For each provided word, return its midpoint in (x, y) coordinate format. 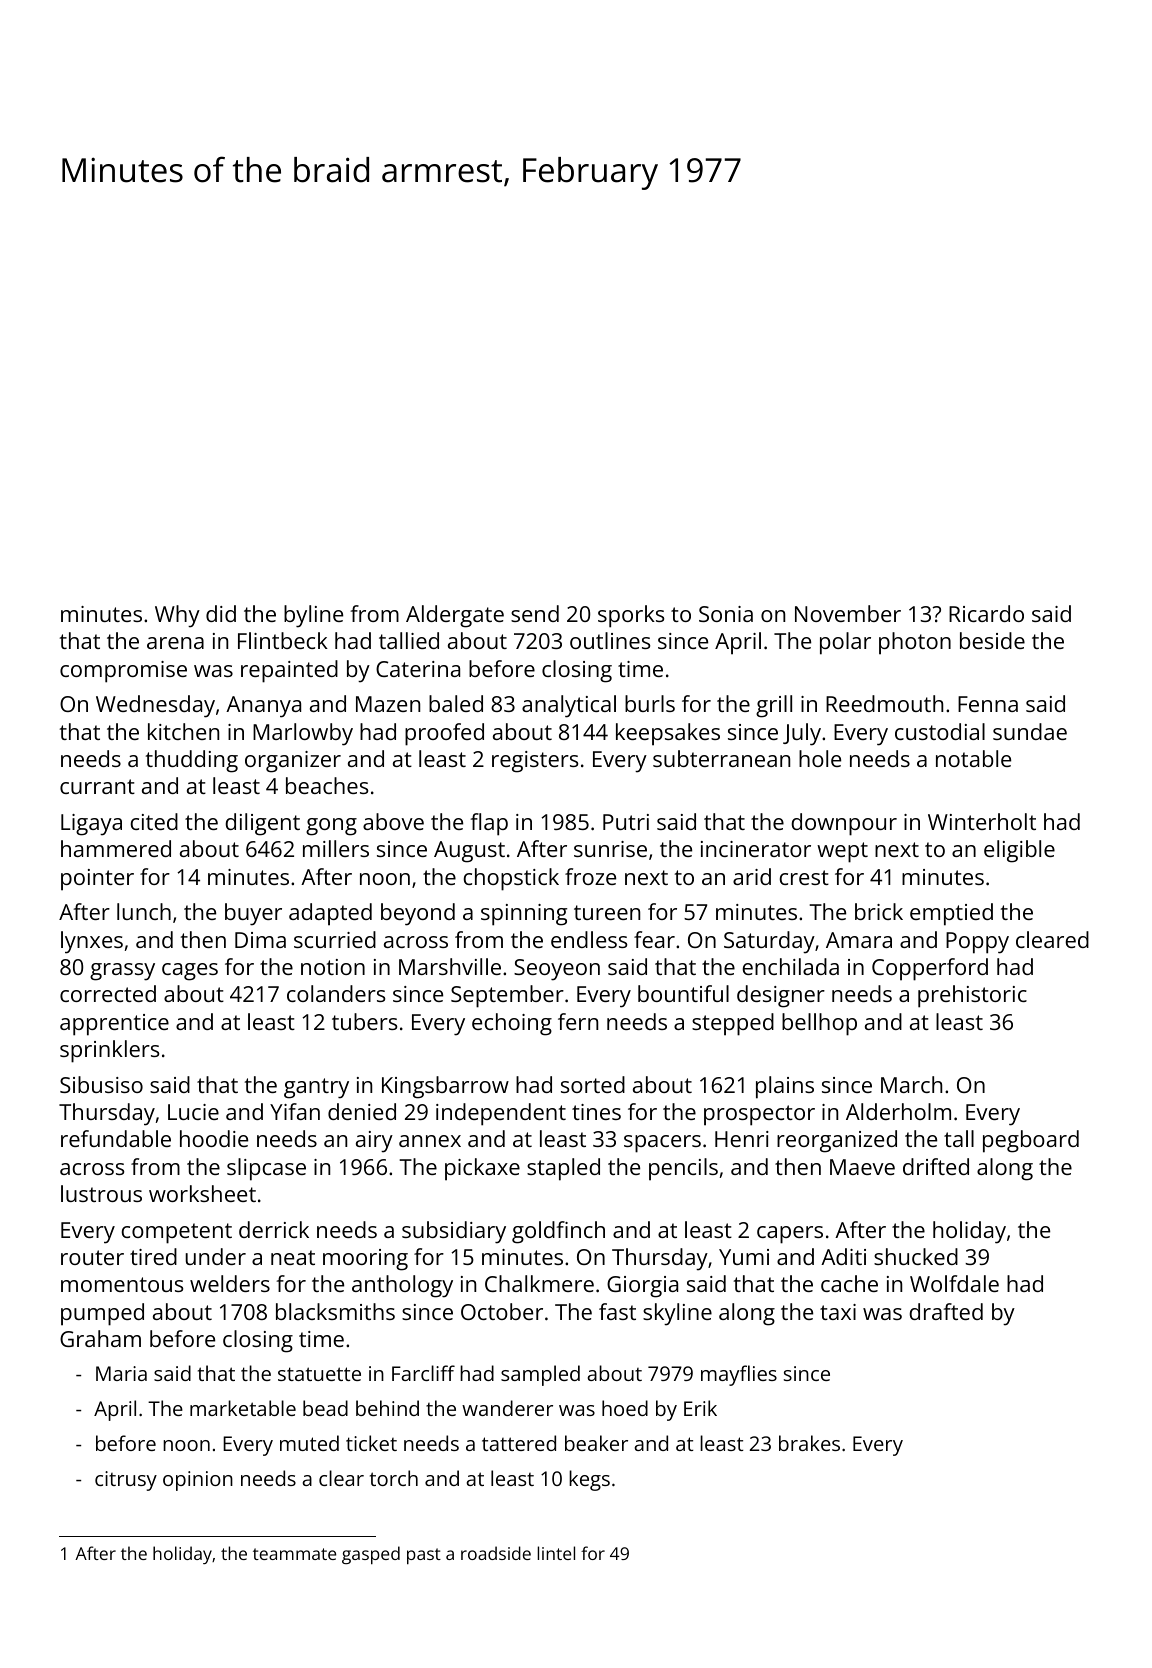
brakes (809, 1443)
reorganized (837, 1141)
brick (879, 911)
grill (774, 706)
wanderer (507, 1408)
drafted (946, 1311)
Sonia (726, 614)
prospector (759, 1115)
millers (336, 848)
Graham (100, 1338)
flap (489, 824)
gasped (371, 1555)
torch (394, 1478)
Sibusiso (101, 1084)
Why (177, 616)
